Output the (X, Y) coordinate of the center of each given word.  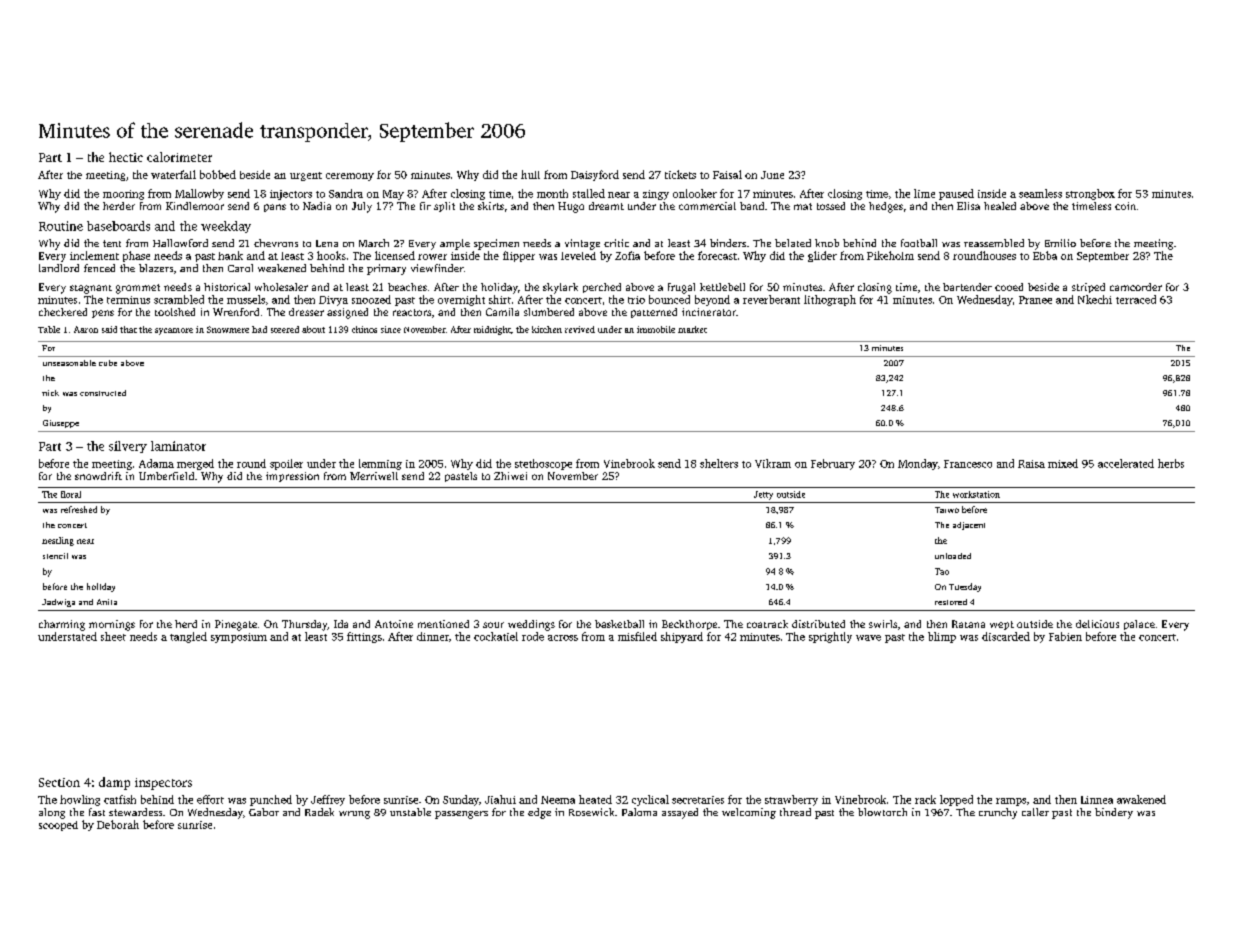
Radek (319, 812)
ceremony (350, 177)
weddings (531, 625)
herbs (1171, 463)
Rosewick (591, 812)
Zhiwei (510, 476)
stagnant (91, 289)
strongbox (1090, 194)
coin (1125, 206)
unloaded (953, 556)
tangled (188, 637)
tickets (680, 174)
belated (793, 243)
